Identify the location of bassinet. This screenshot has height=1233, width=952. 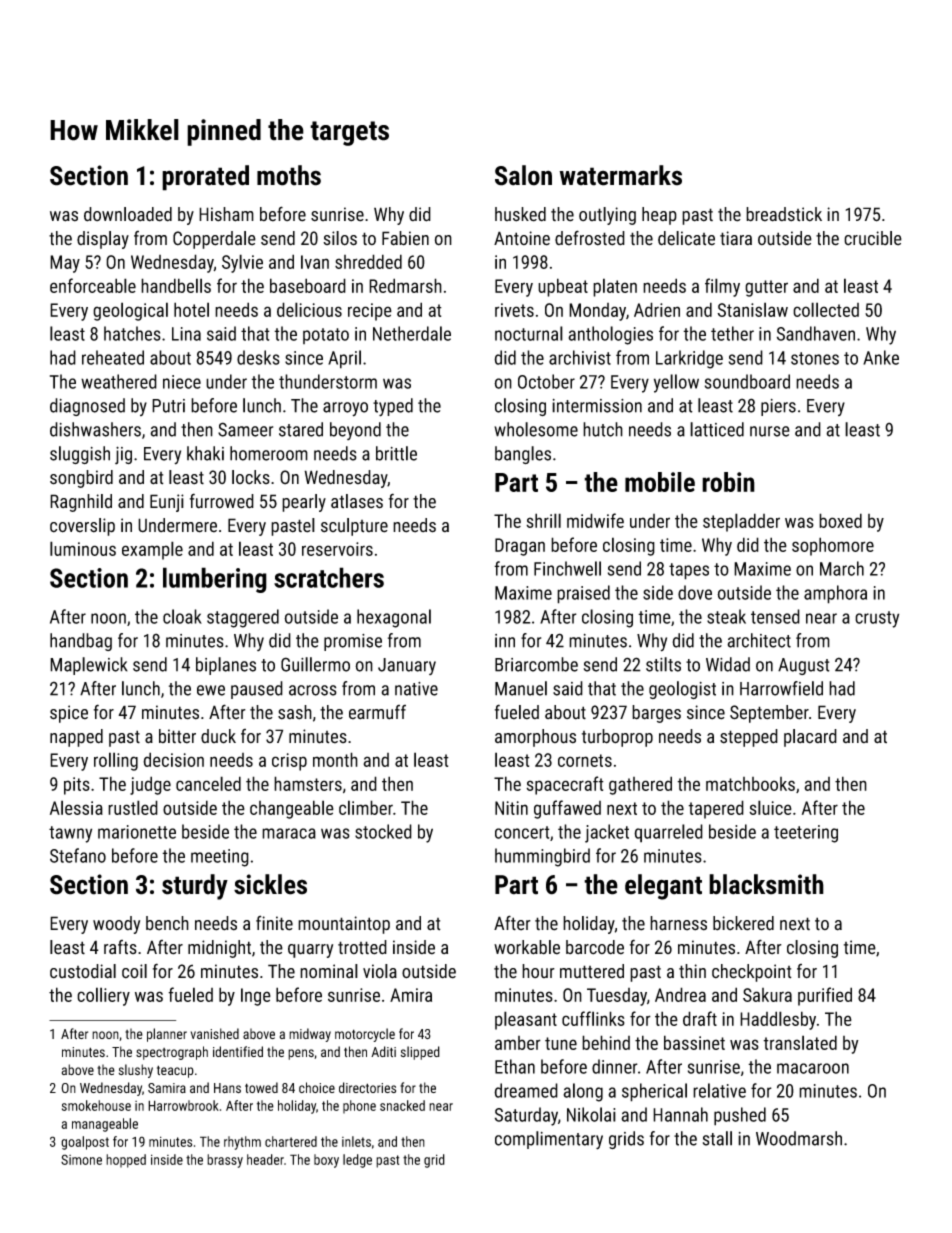
(694, 1042).
